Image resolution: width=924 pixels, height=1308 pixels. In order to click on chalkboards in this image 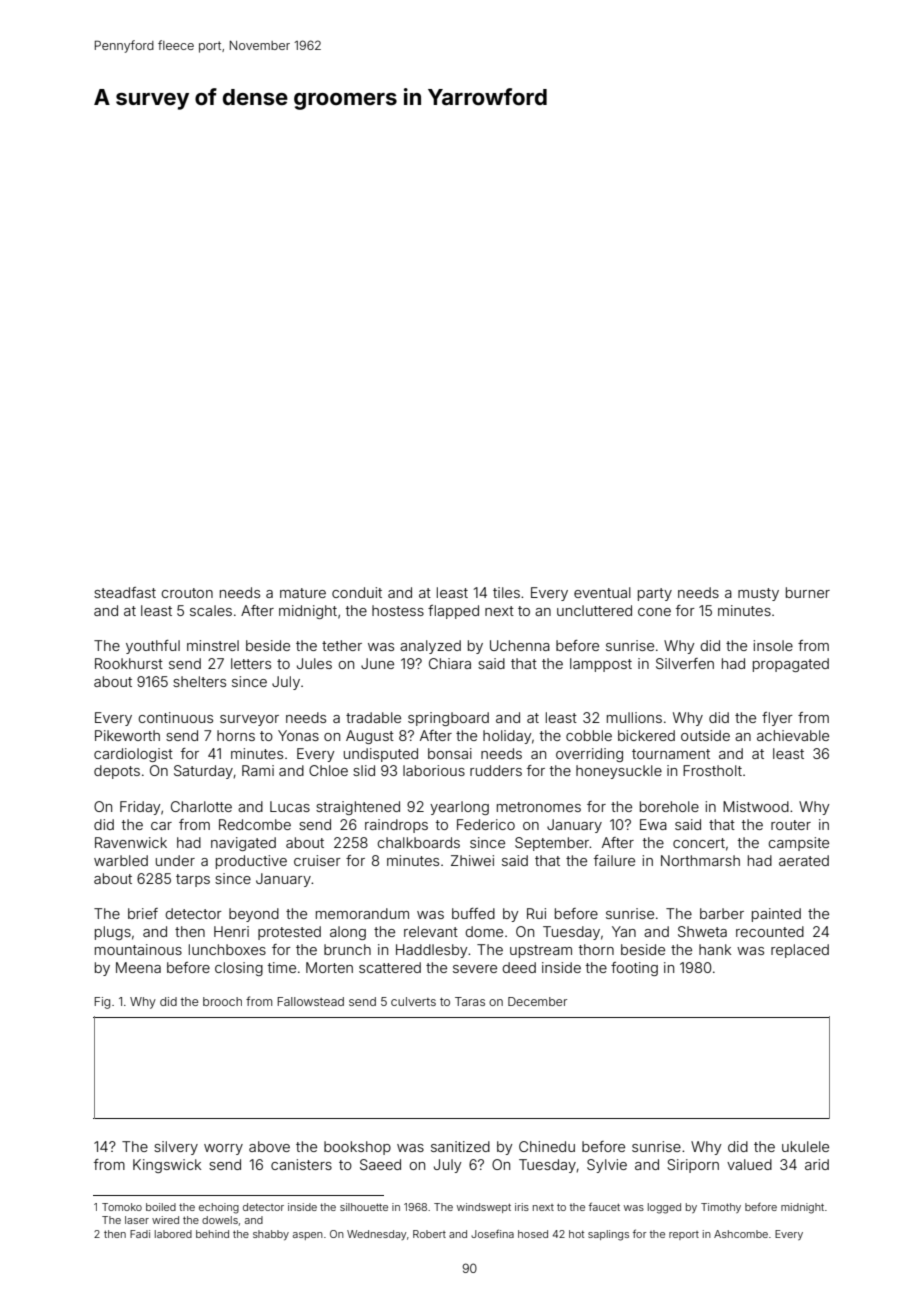, I will do `click(418, 842)`.
